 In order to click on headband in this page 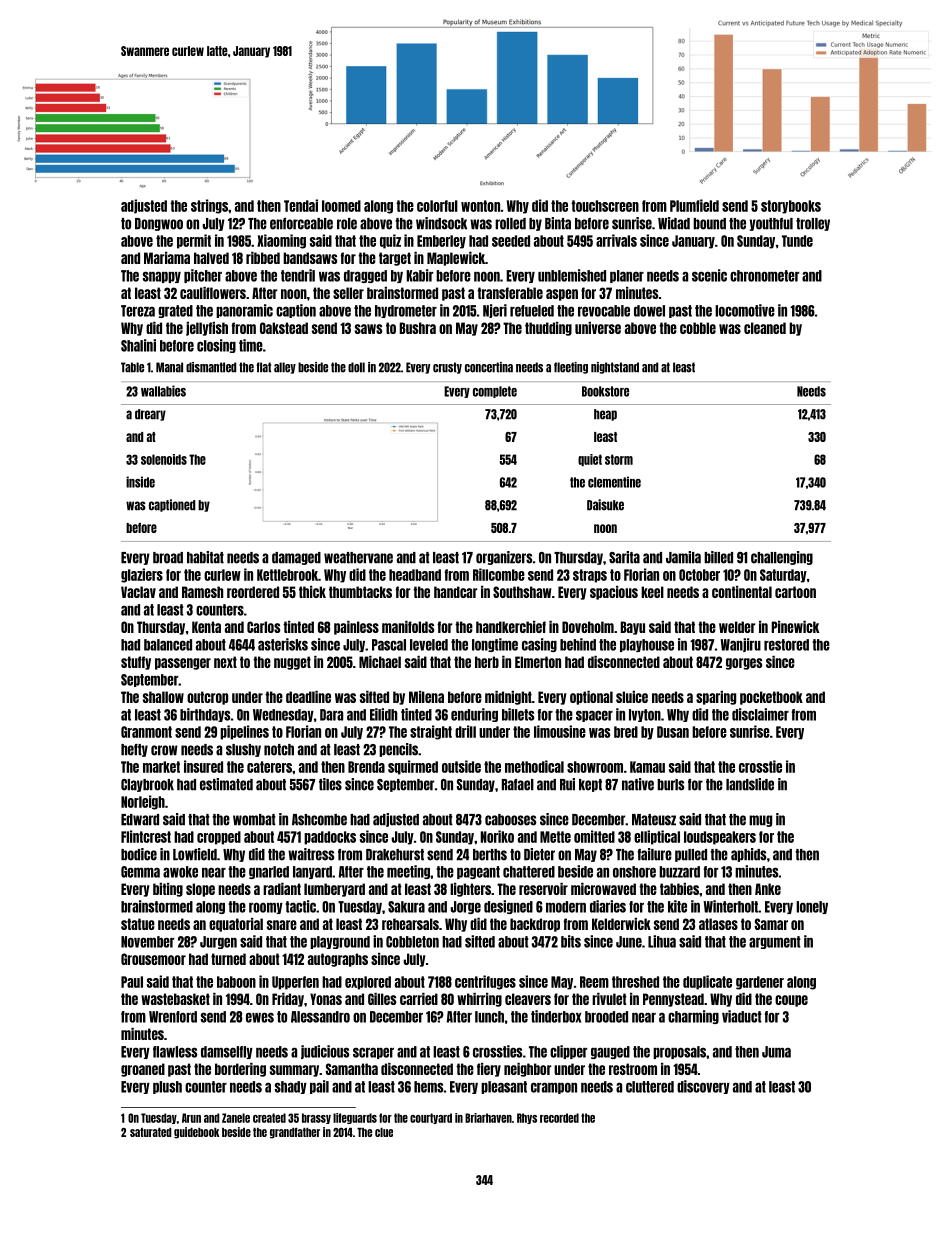, I will do `click(415, 575)`.
